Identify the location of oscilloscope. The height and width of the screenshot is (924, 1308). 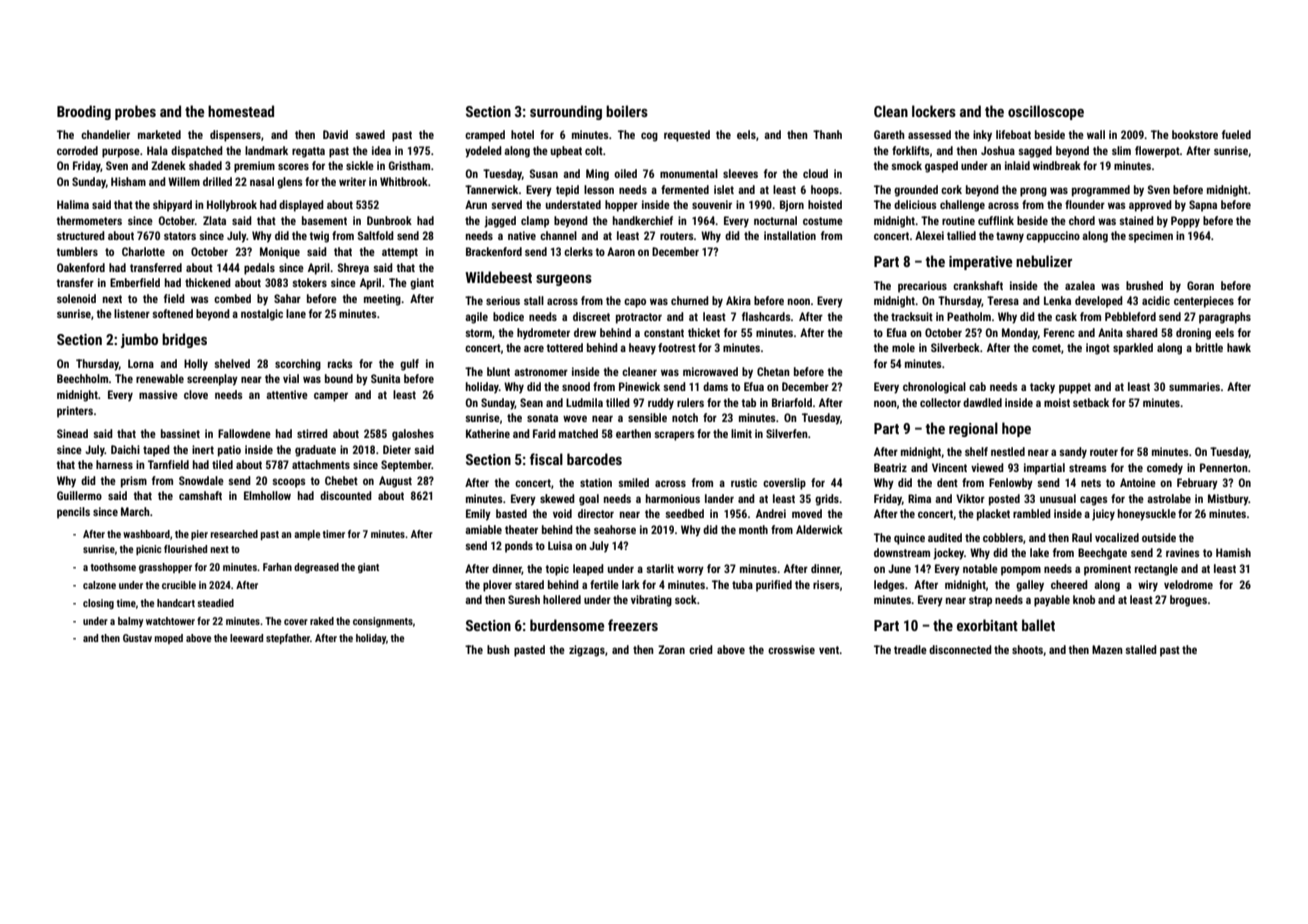
(1046, 112).
